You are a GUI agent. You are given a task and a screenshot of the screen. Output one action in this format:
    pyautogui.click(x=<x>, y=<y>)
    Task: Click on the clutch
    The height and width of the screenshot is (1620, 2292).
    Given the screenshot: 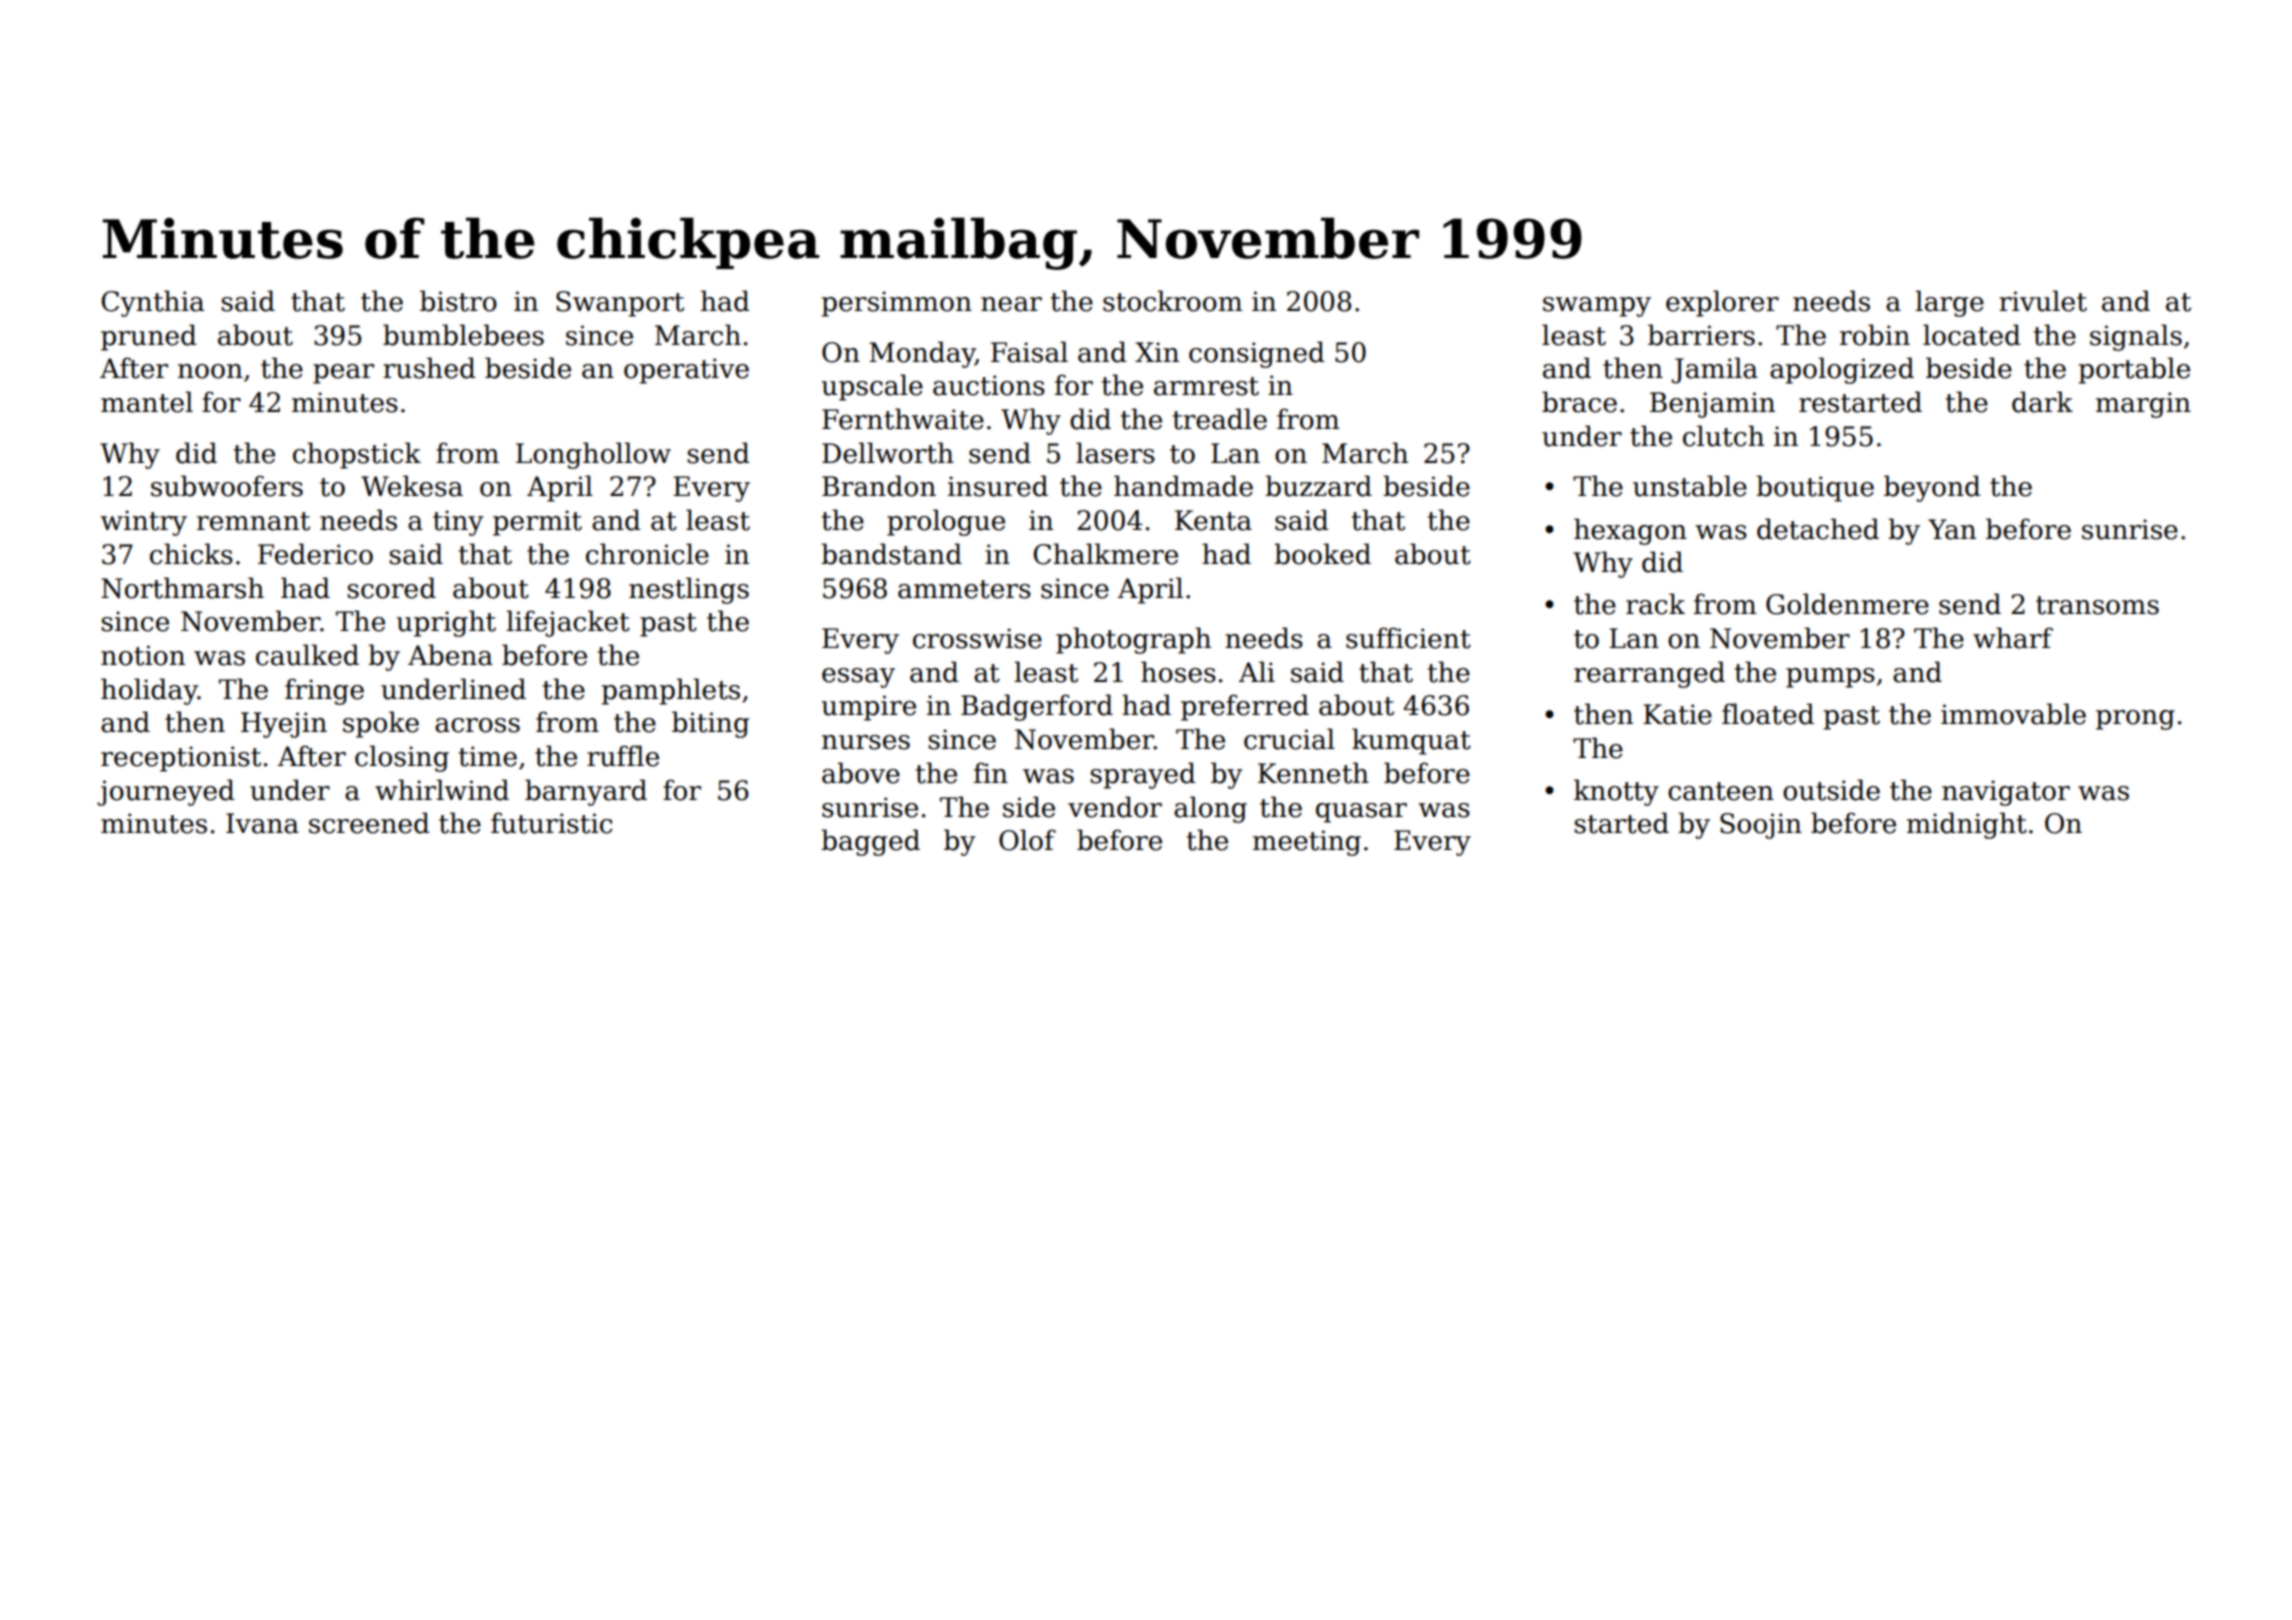 What is the action you would take?
    pyautogui.click(x=1723, y=436)
